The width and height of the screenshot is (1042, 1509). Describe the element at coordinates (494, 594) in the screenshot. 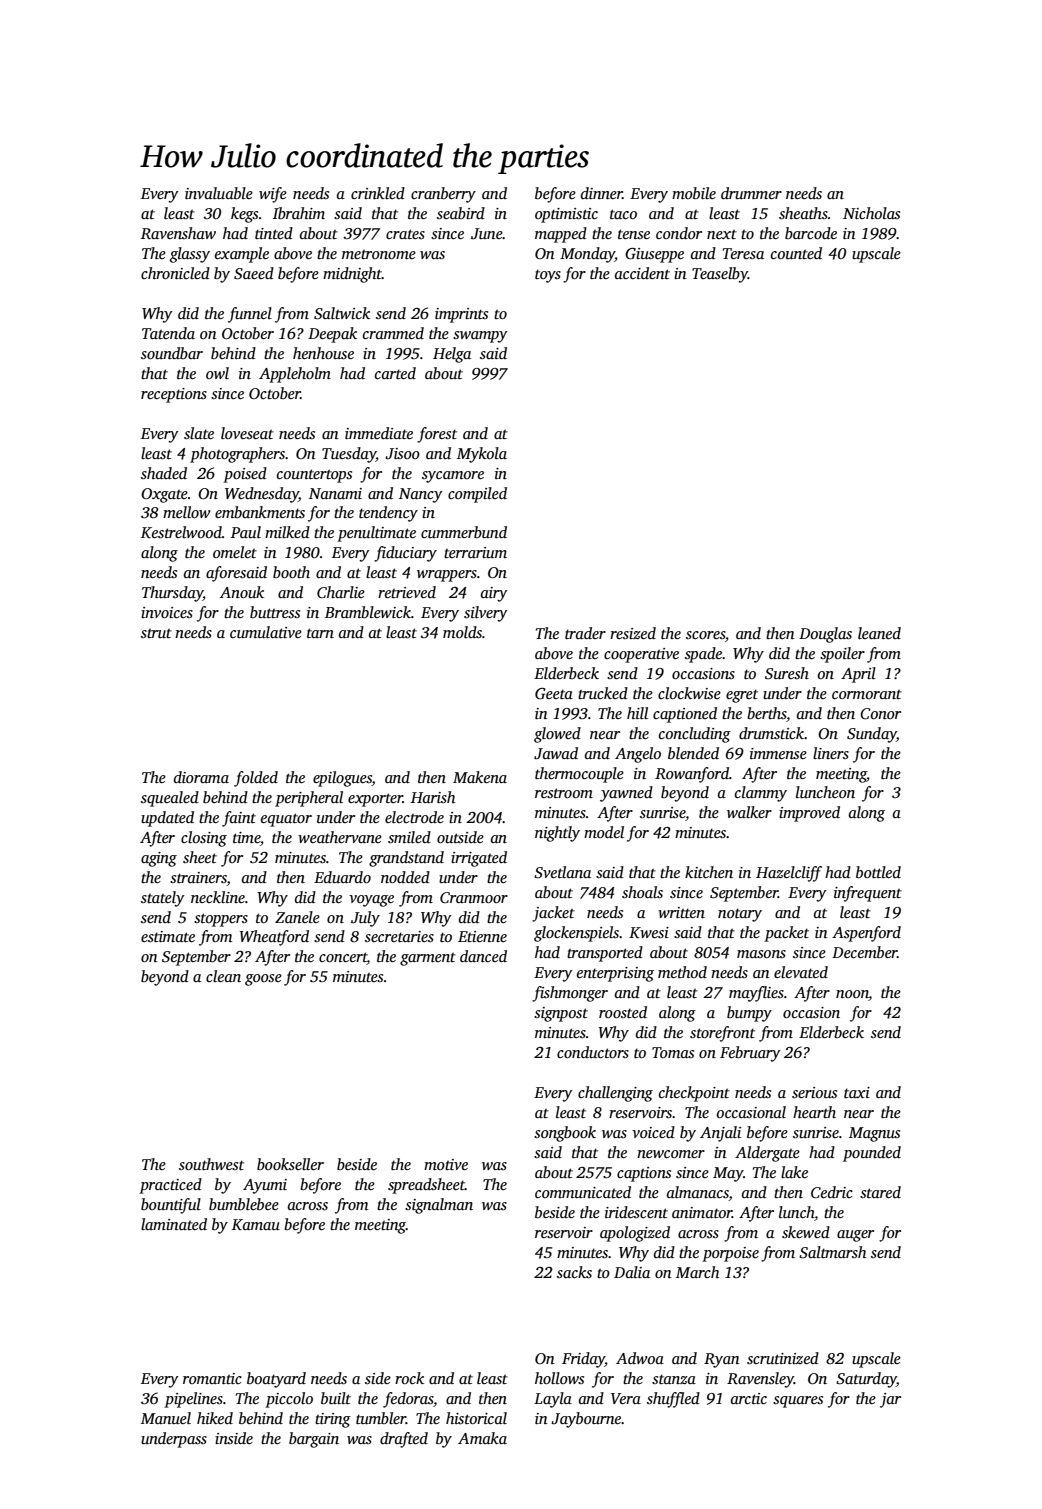

I see `airy` at that location.
